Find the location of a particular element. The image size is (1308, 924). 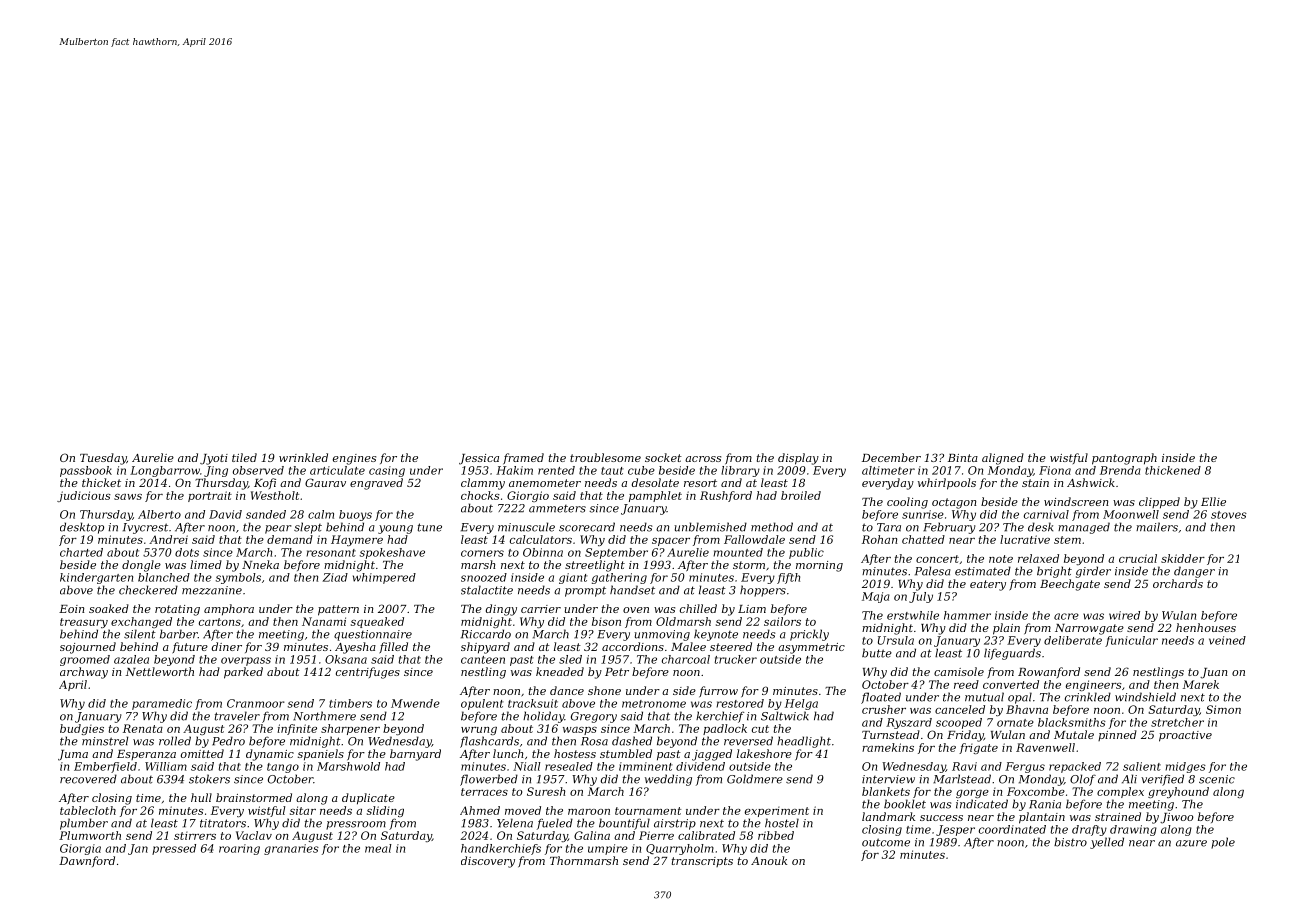

hull is located at coordinates (201, 797).
